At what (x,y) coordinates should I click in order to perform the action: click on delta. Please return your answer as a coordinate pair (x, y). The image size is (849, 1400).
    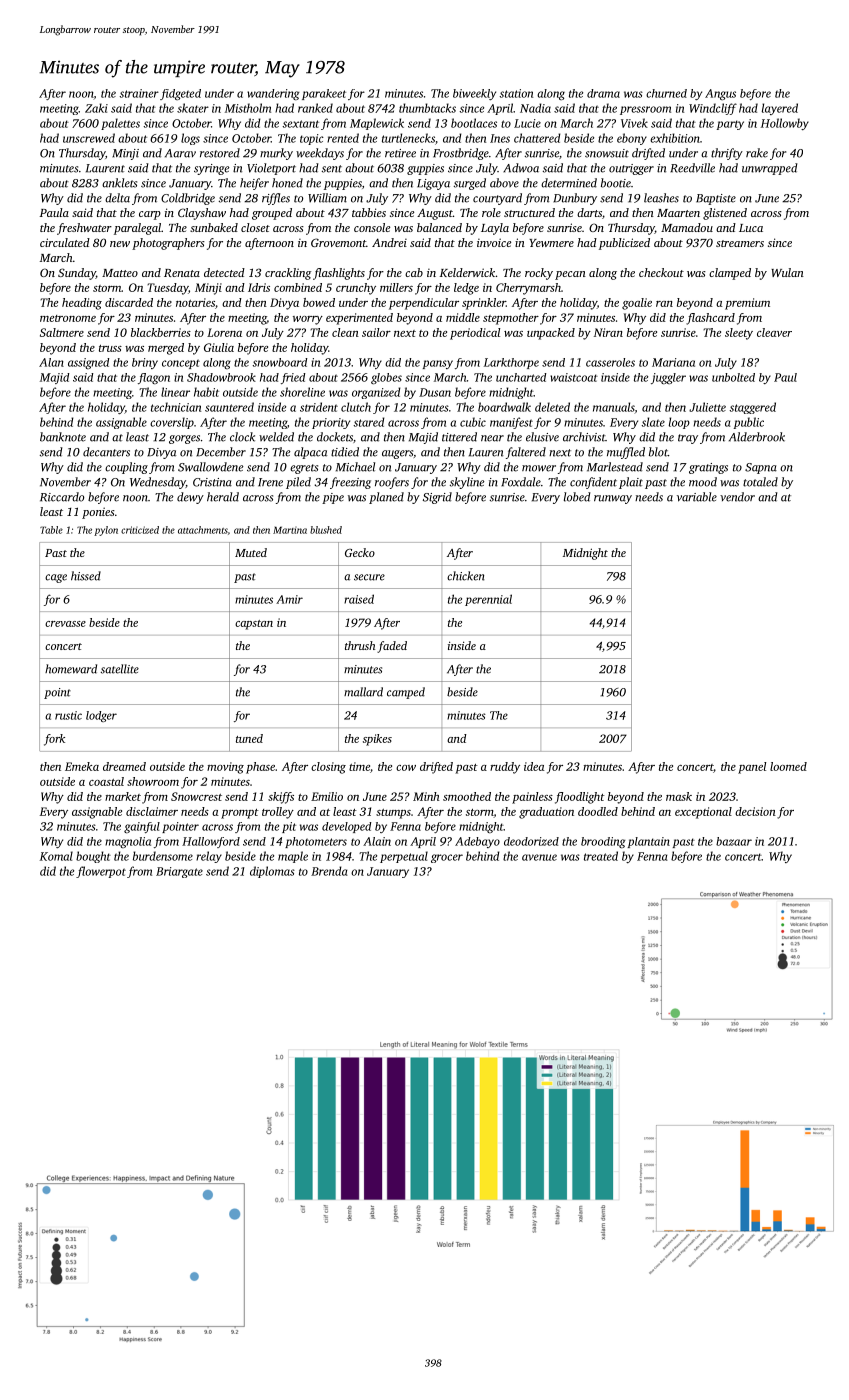
    Looking at the image, I should click on (117, 198).
